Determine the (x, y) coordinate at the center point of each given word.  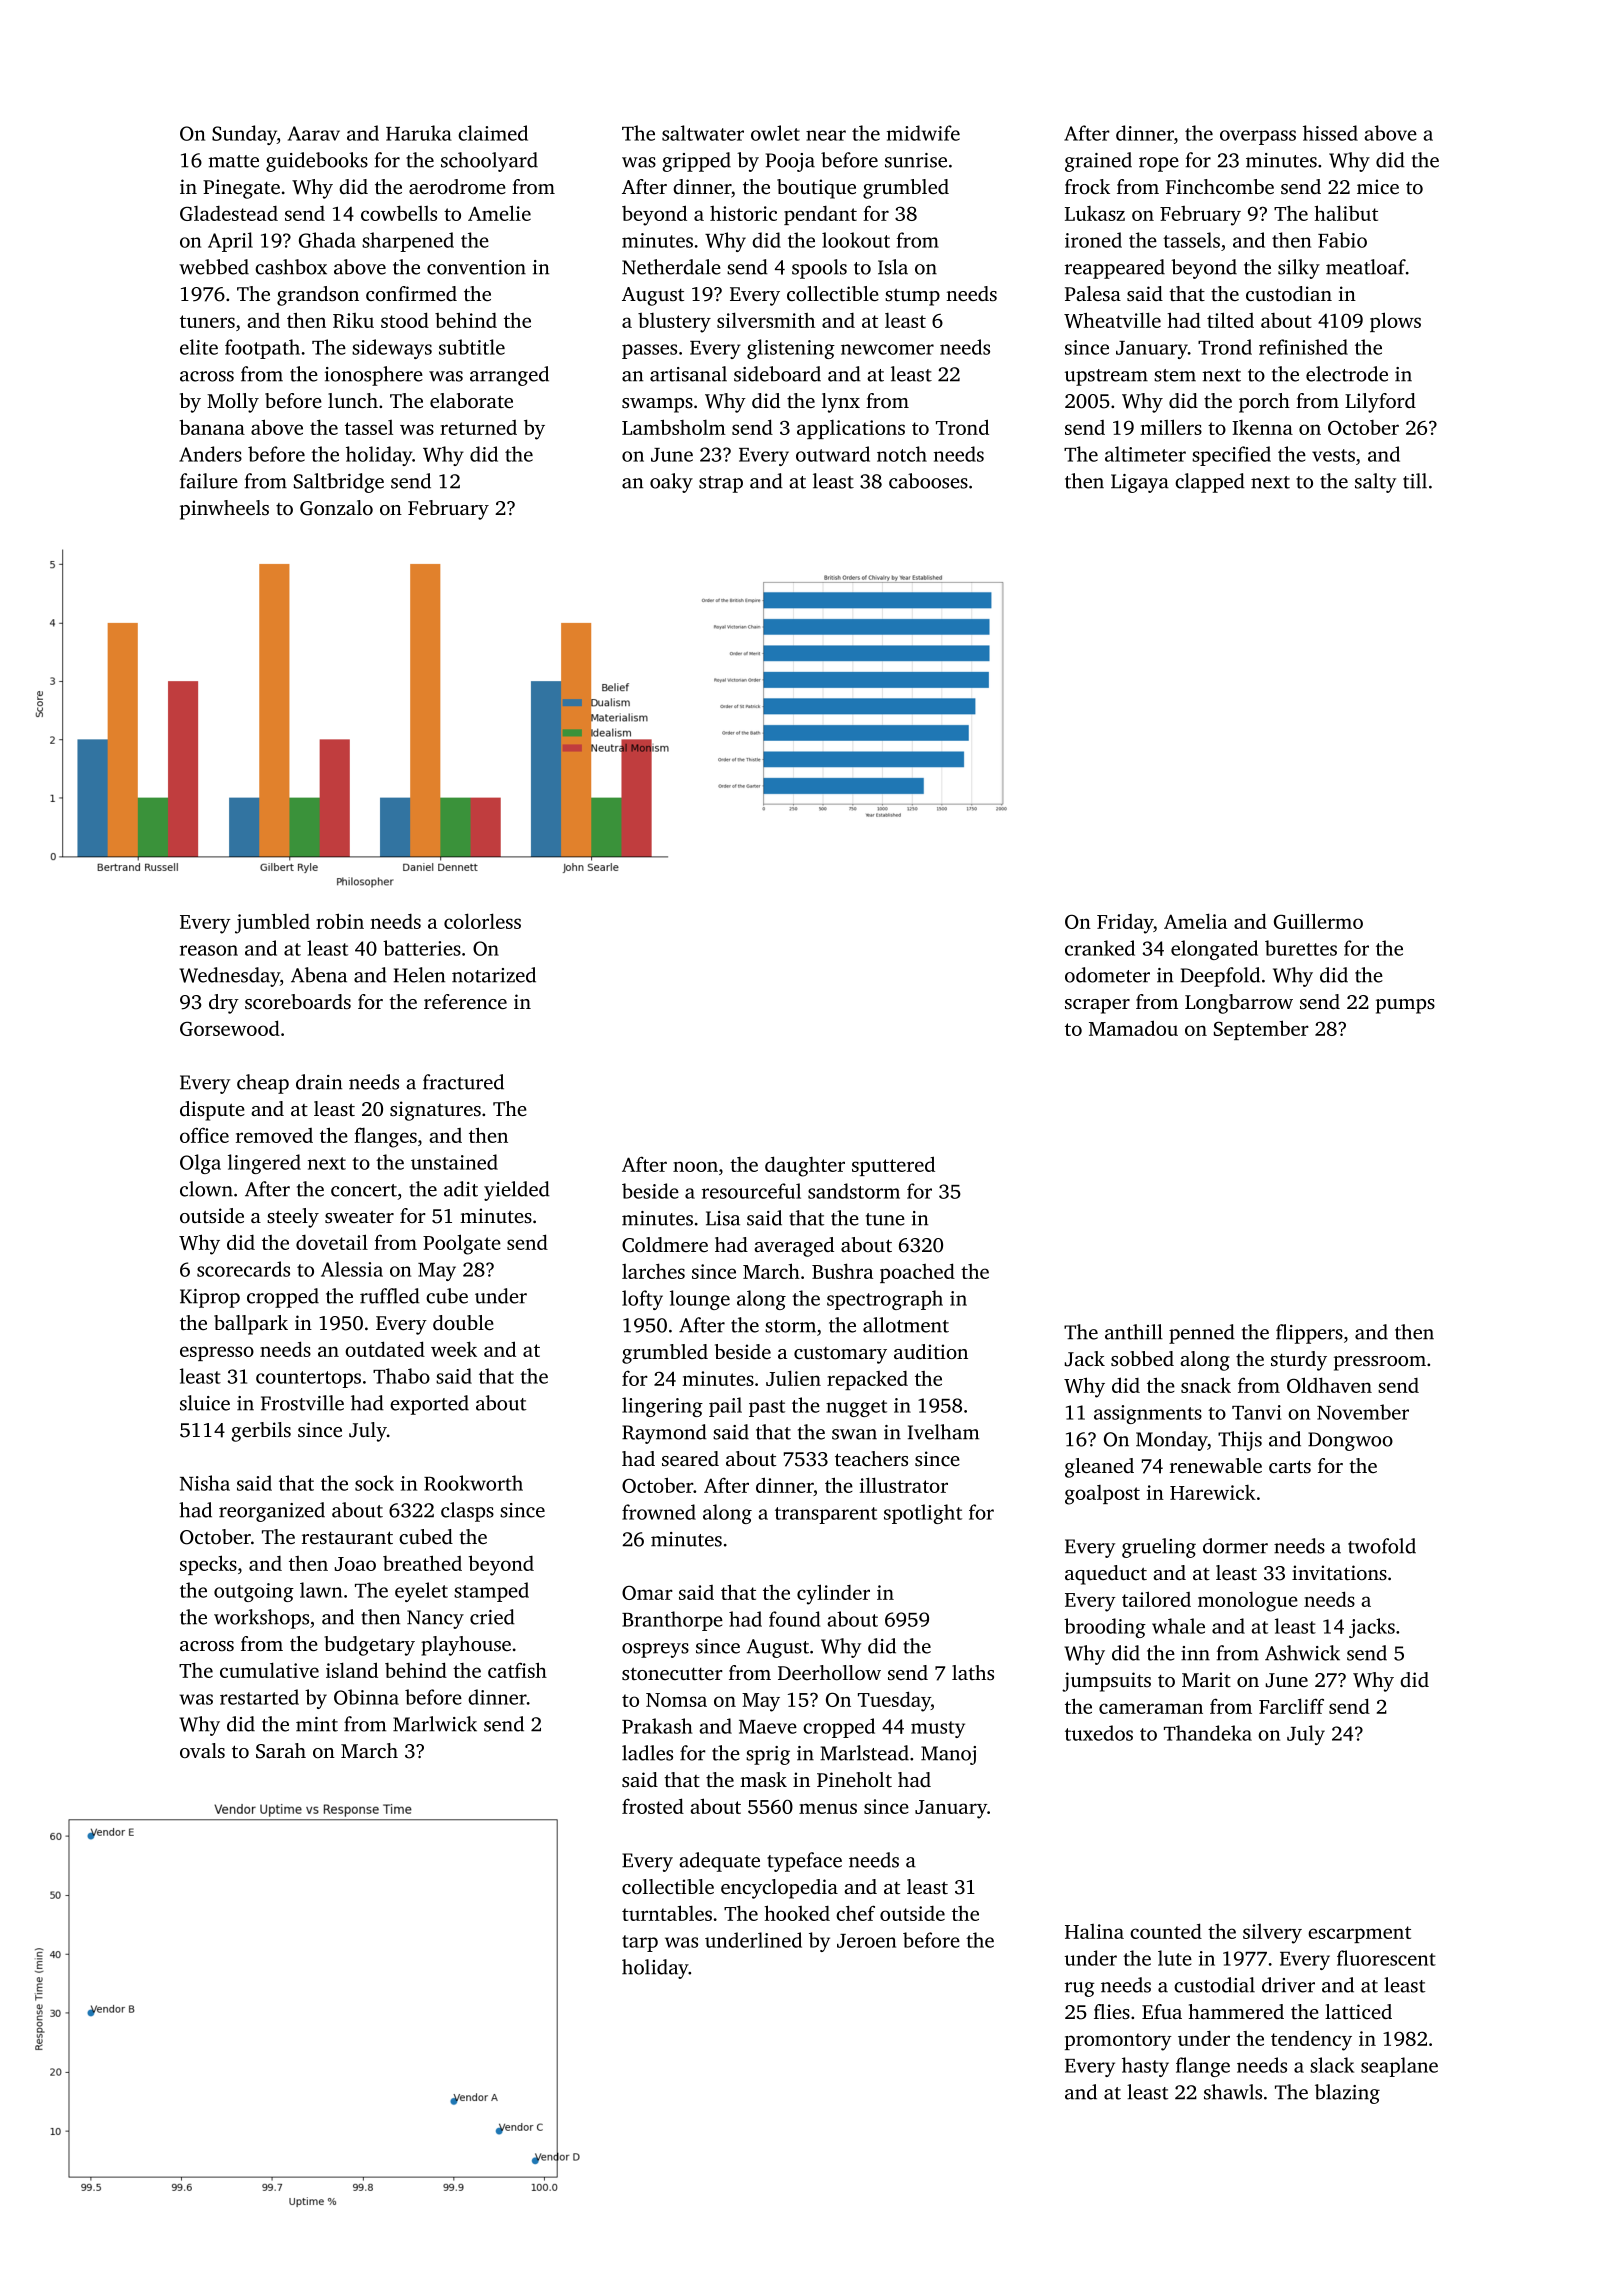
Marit (1206, 1679)
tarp (640, 1943)
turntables (667, 1913)
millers (1171, 427)
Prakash (657, 1726)
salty (1375, 483)
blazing (1347, 2094)
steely (293, 1218)
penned (1202, 1334)
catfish (517, 1670)
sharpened (408, 242)
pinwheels (224, 510)
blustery (674, 323)
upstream (1106, 377)
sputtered (893, 1166)
